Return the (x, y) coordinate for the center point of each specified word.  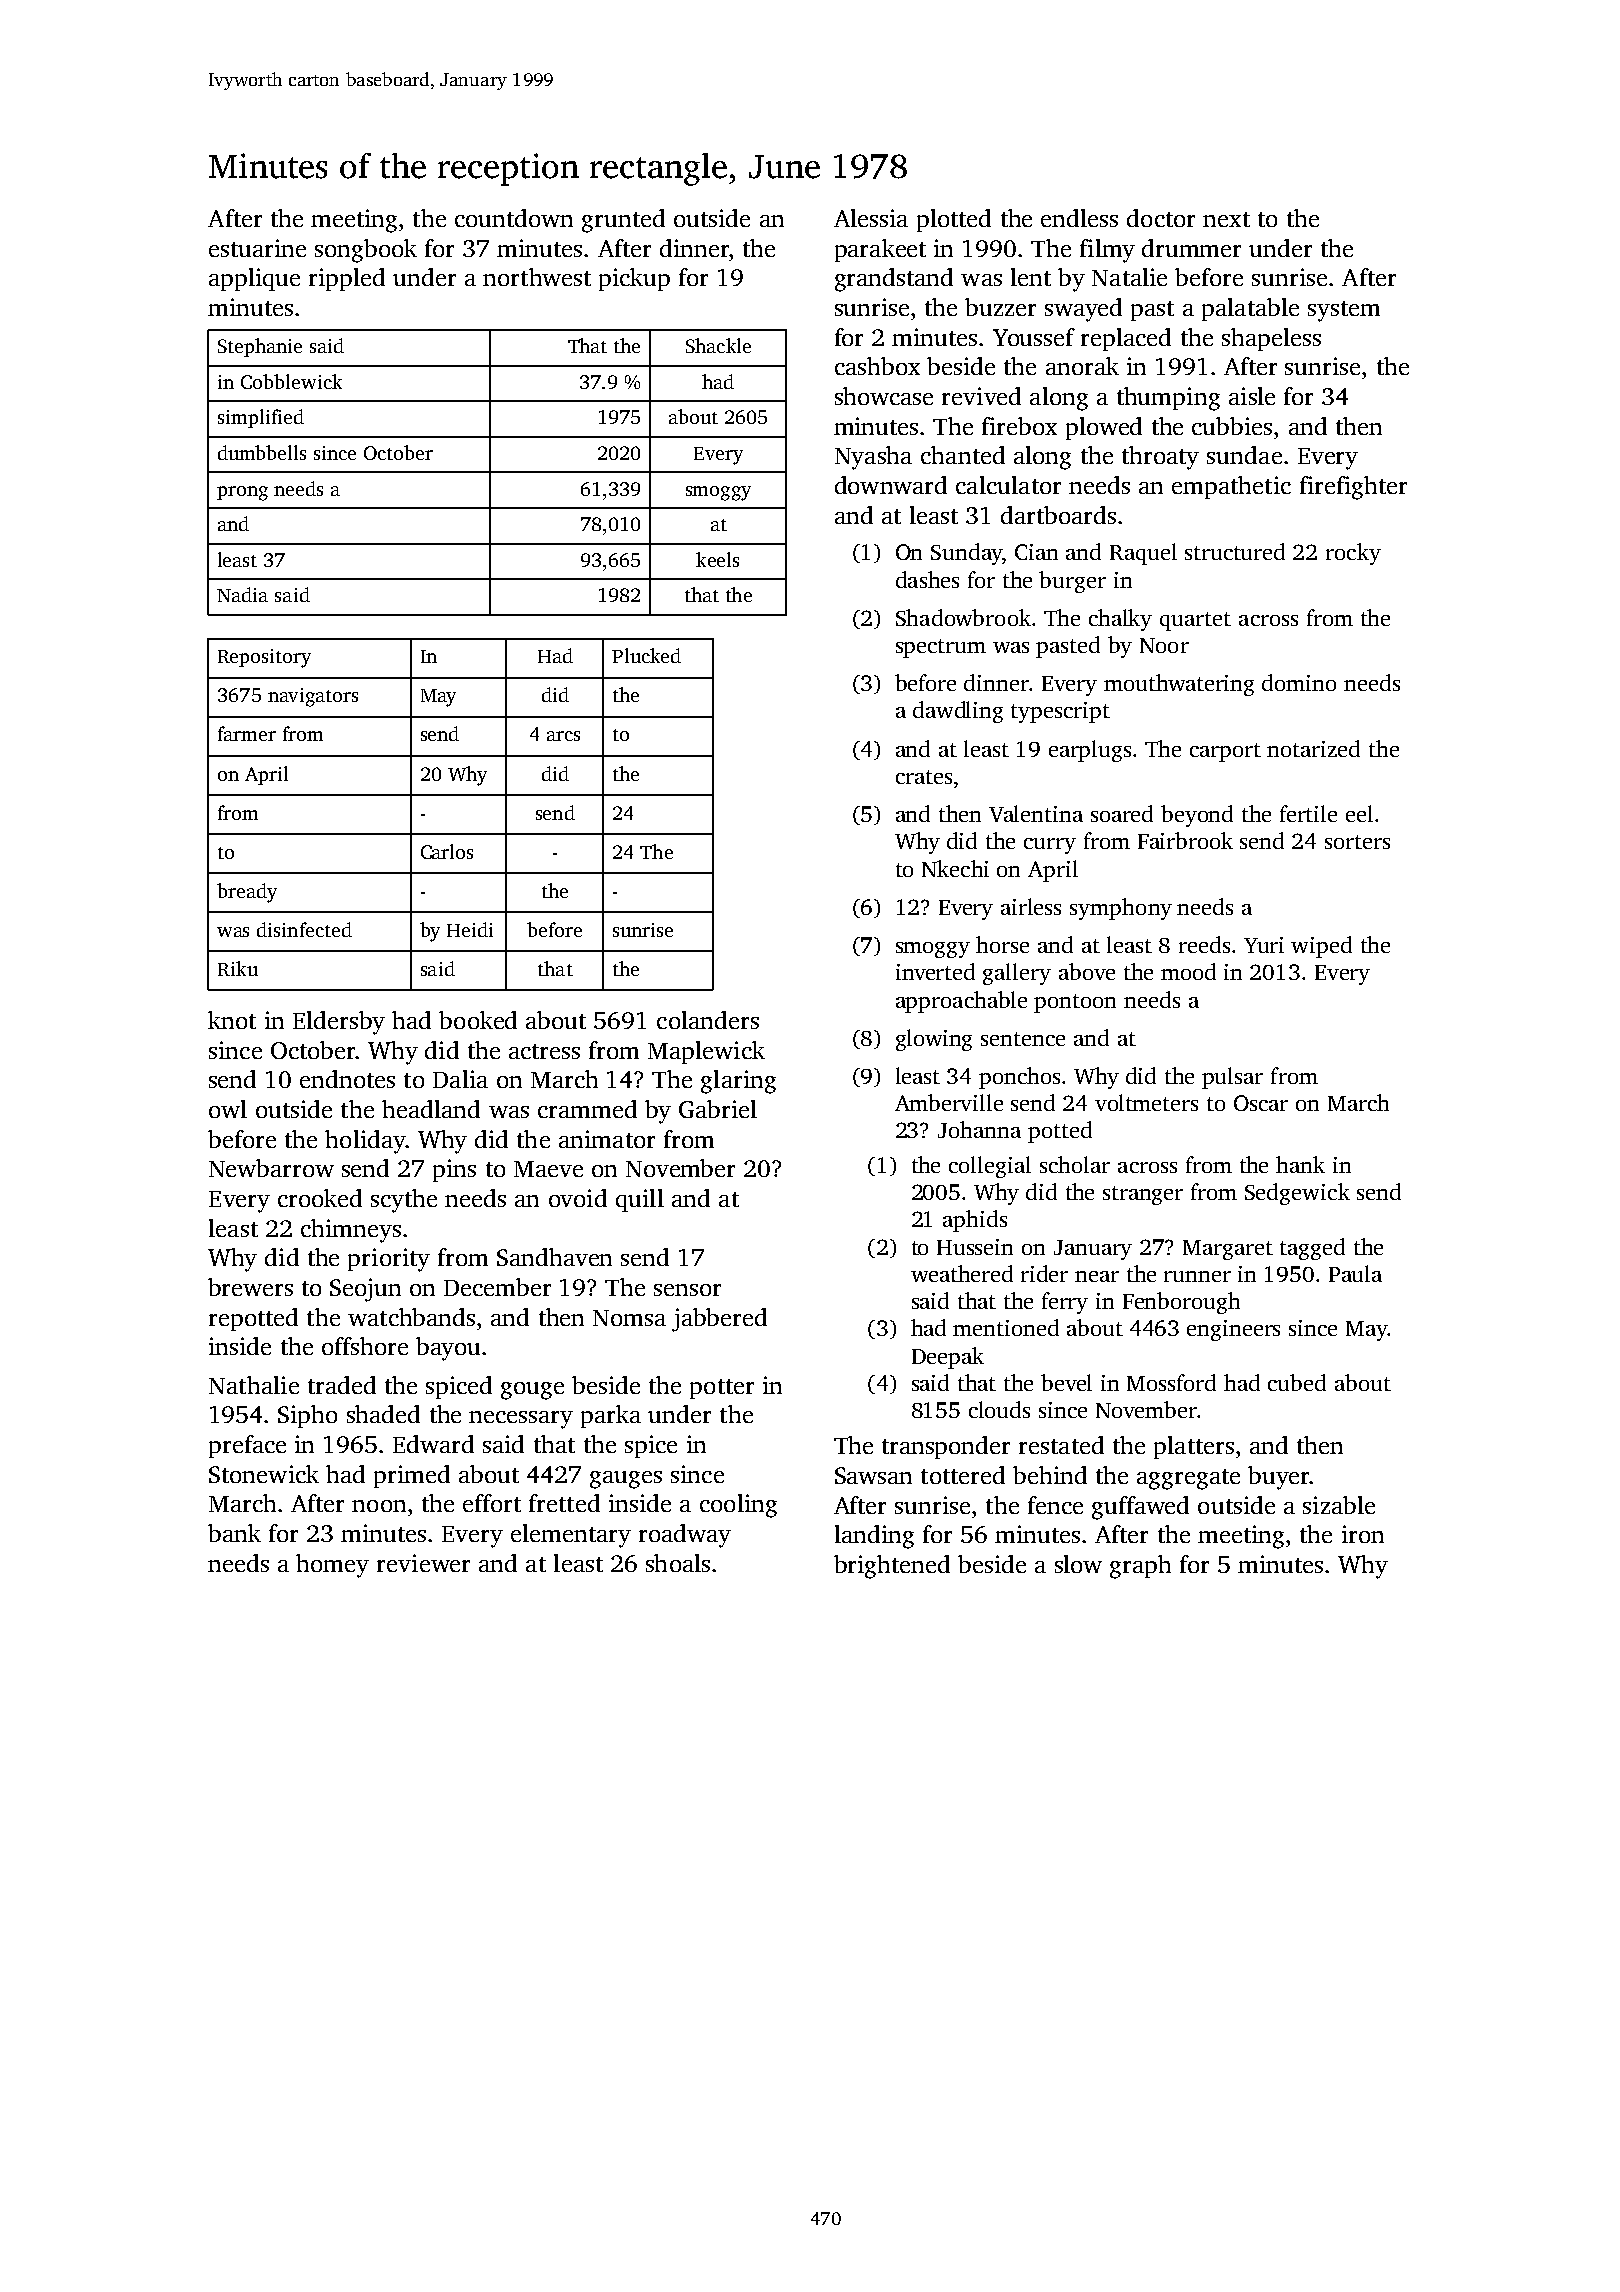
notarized (1313, 748)
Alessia (871, 218)
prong (242, 493)
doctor (1161, 218)
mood (1188, 971)
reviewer (423, 1563)
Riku (238, 968)
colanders (708, 1020)
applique (254, 279)
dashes (927, 579)
